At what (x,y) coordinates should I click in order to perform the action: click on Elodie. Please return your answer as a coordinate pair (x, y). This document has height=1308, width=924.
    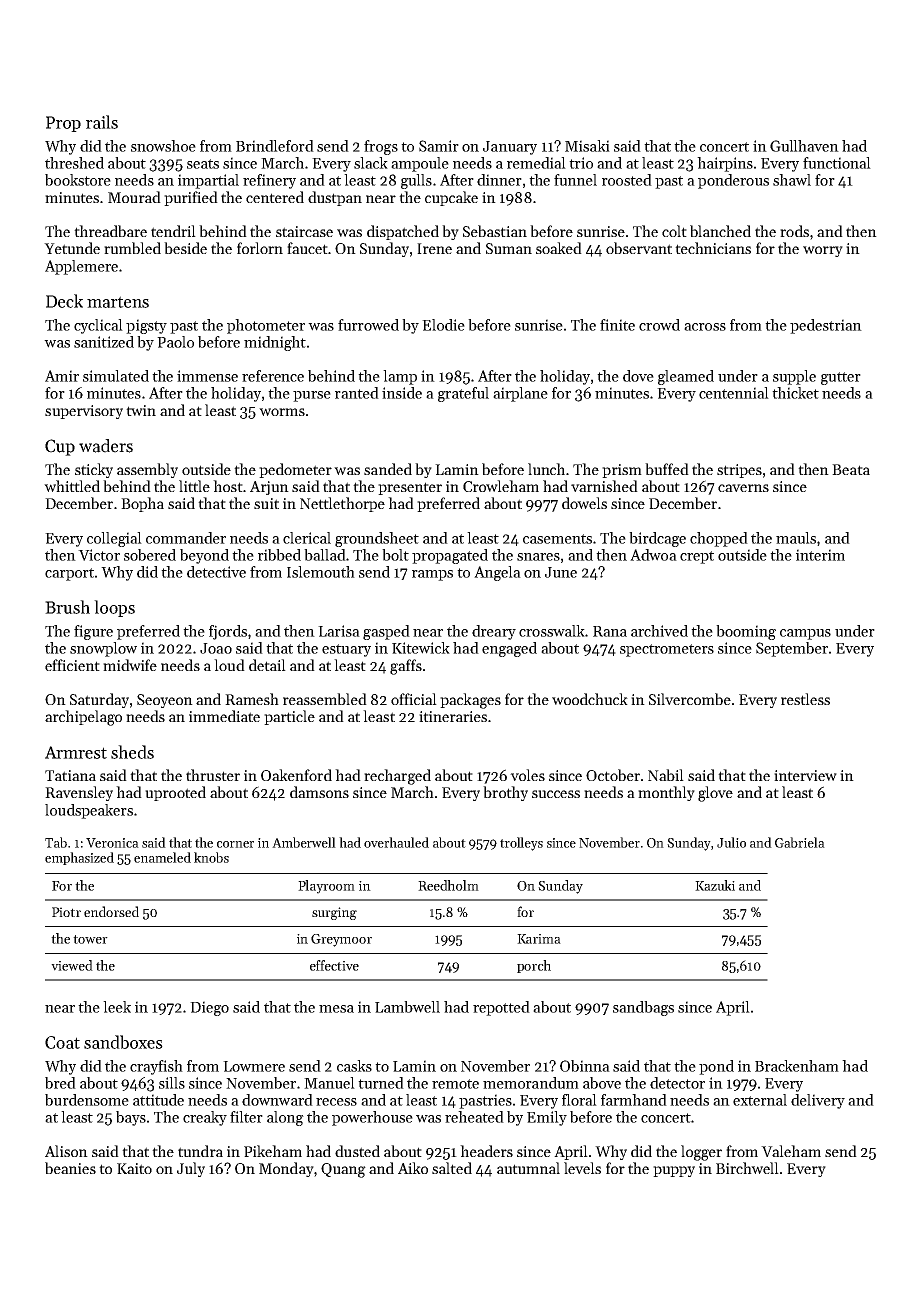
    Looking at the image, I should click on (443, 325).
